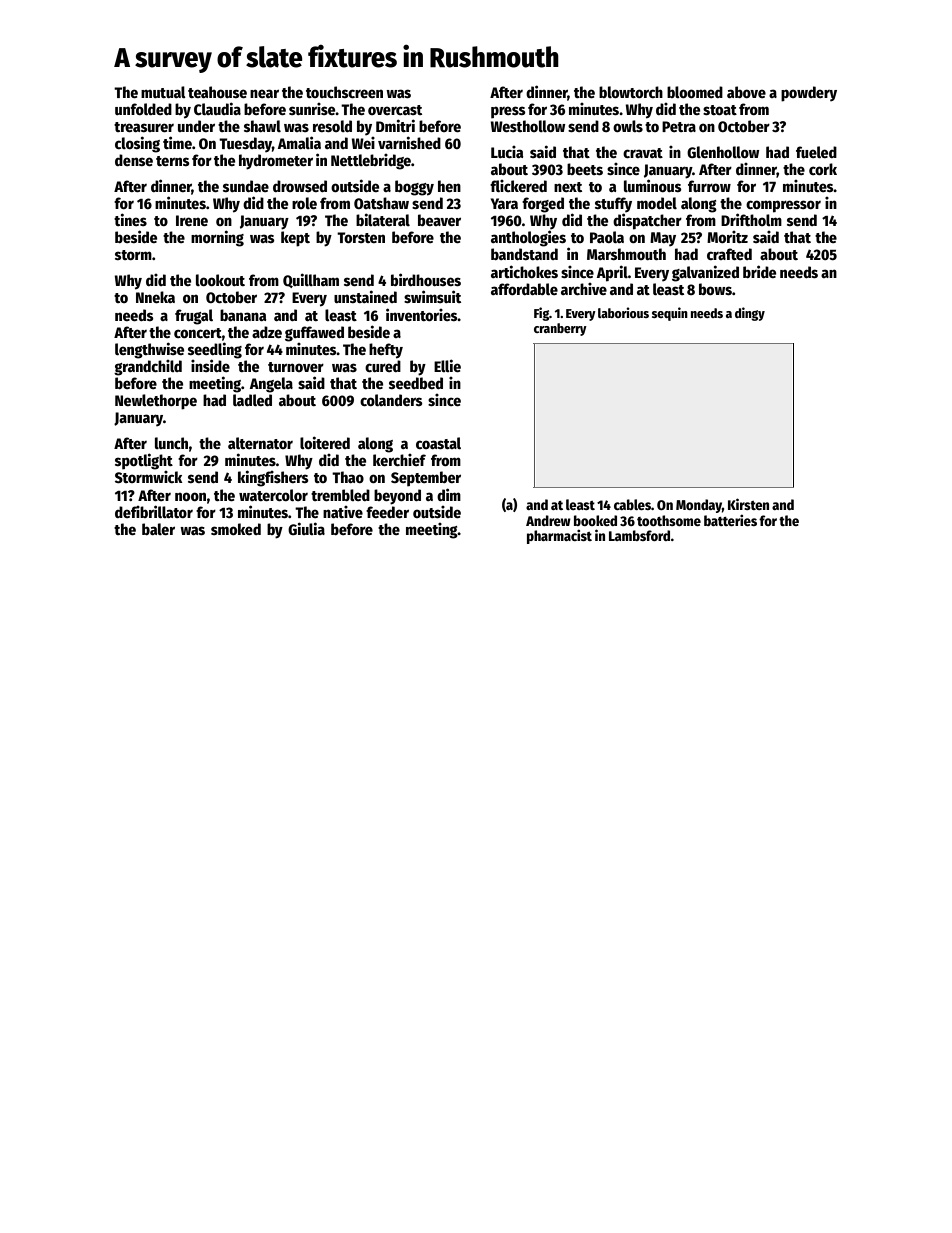  What do you see at coordinates (439, 220) in the screenshot?
I see `beaver` at bounding box center [439, 220].
